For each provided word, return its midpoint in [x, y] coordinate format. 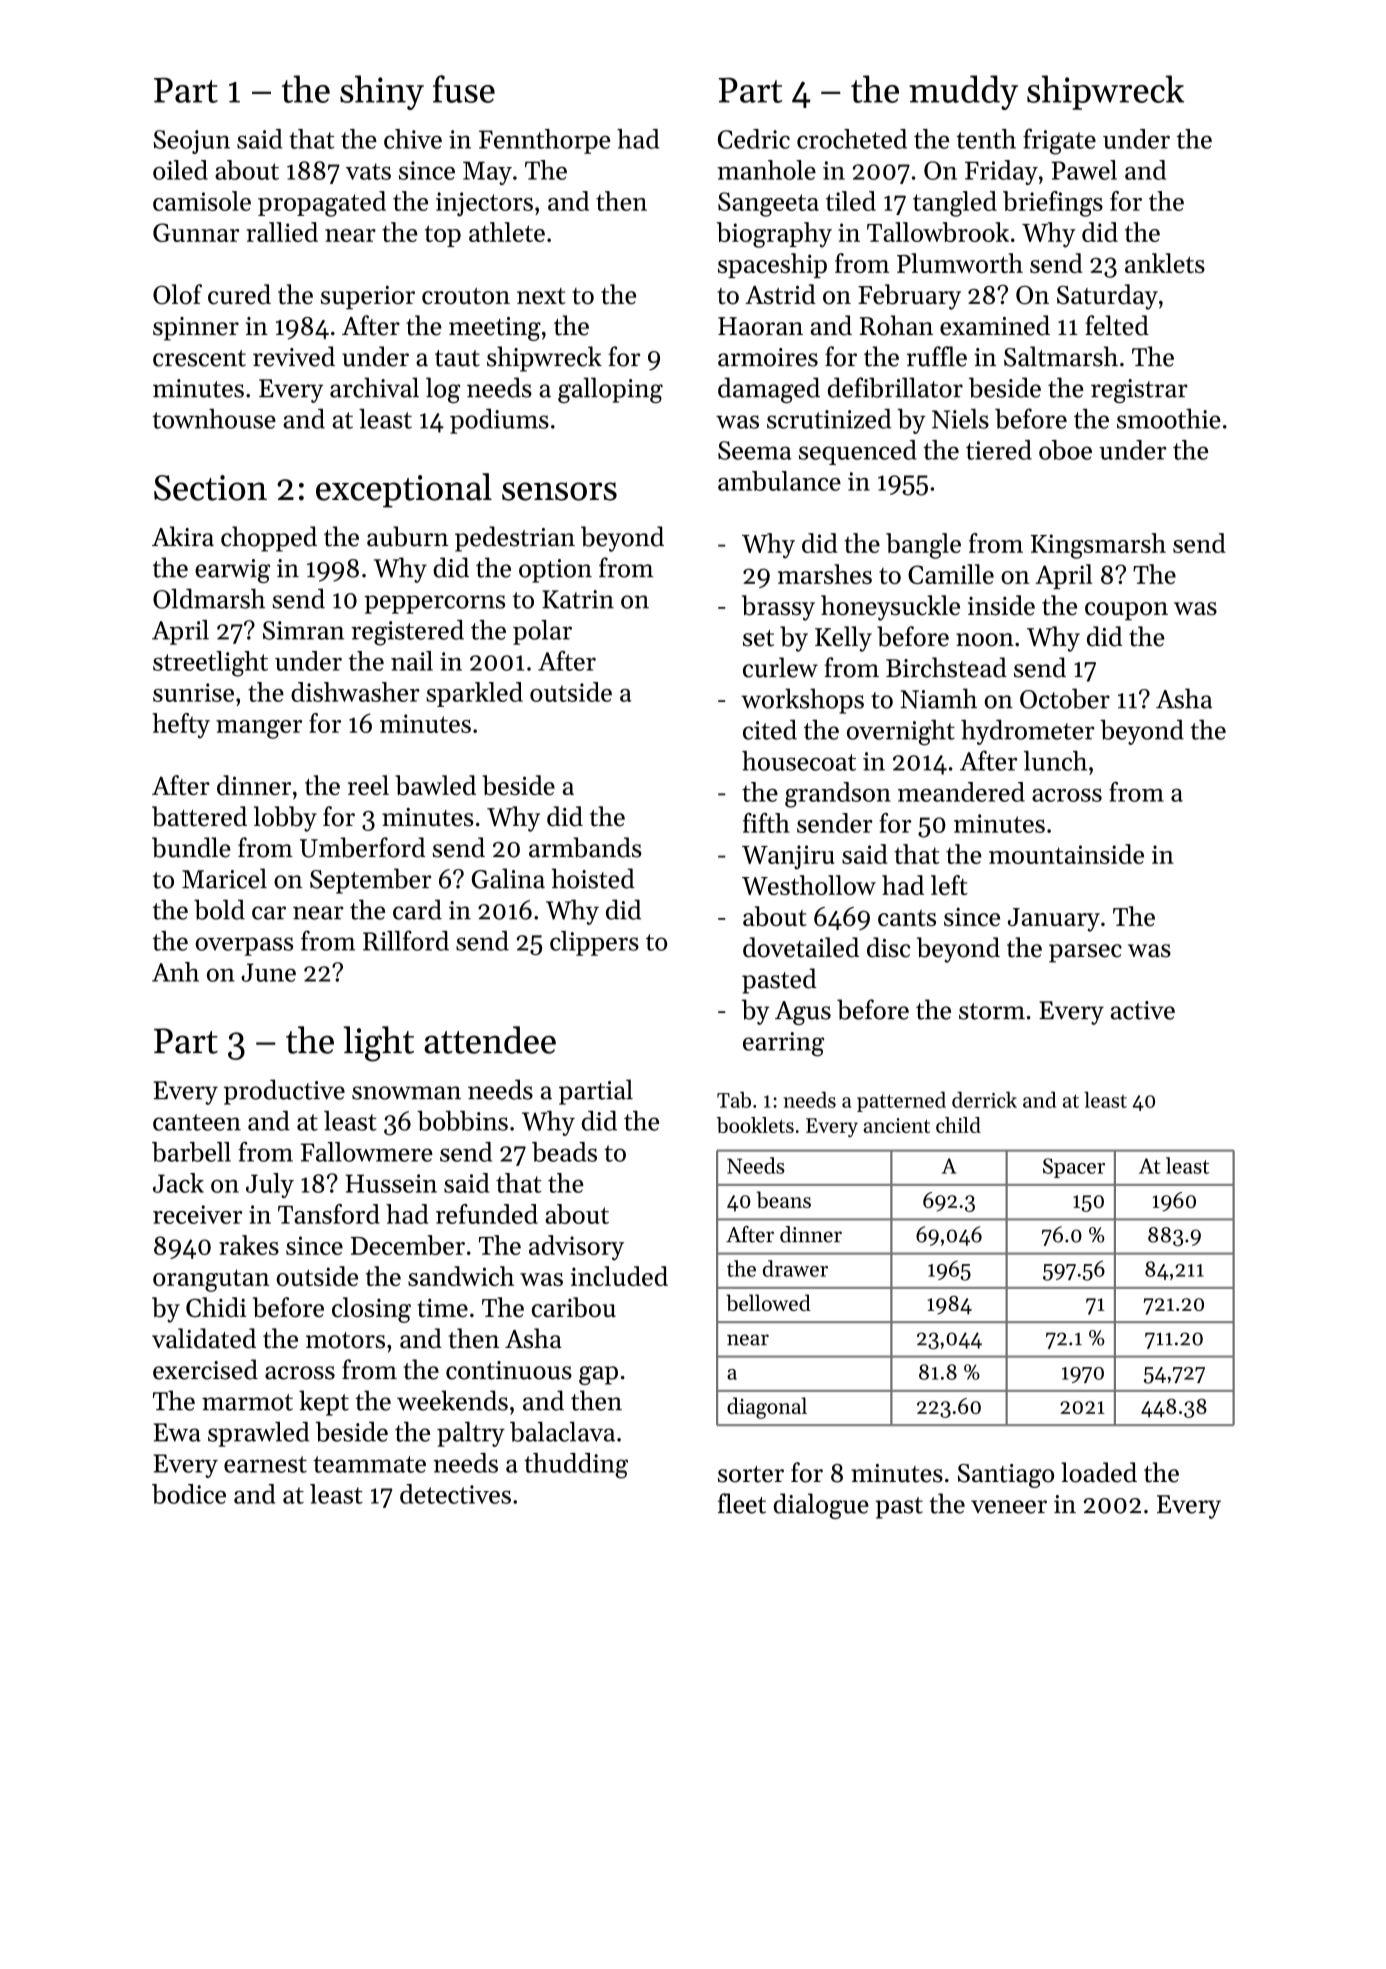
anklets [1165, 263]
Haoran [760, 326]
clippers [594, 943]
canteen [197, 1122]
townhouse [214, 419]
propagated [322, 204]
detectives [455, 1494]
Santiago [1006, 1476]
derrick [984, 1100]
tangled [955, 204]
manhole [766, 170]
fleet [742, 1503]
